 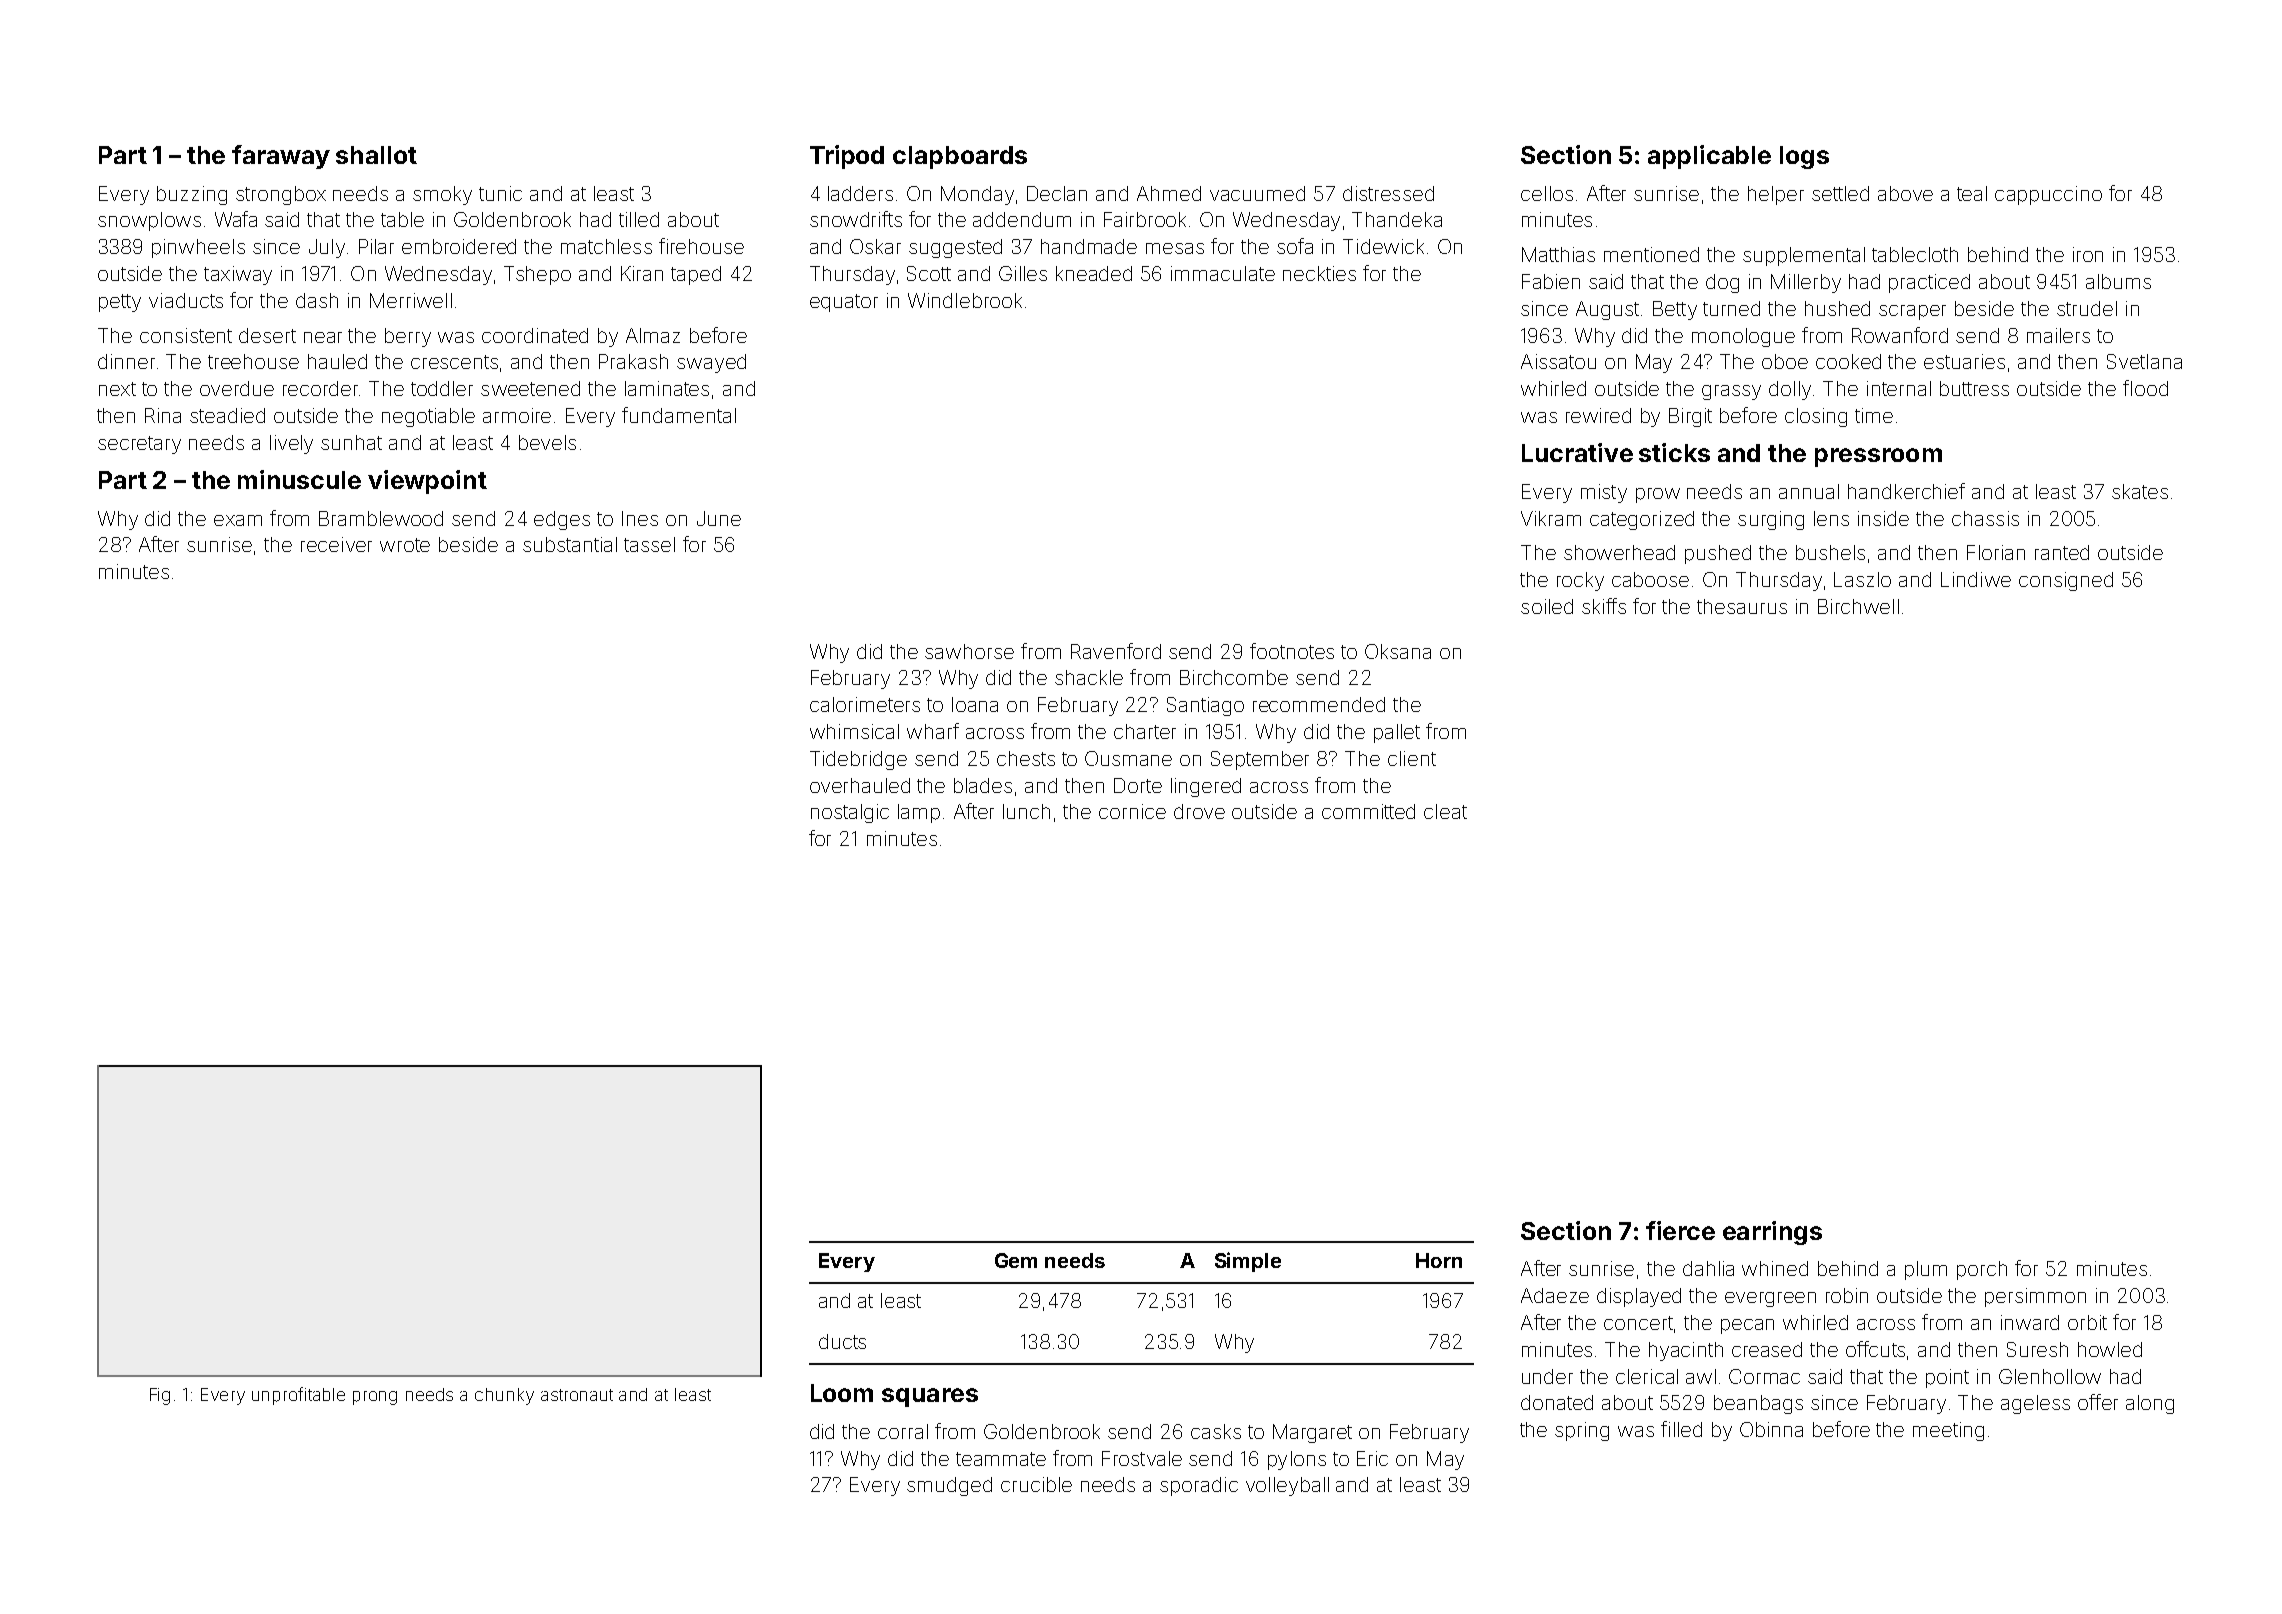 I want to click on cleat, so click(x=1445, y=811).
